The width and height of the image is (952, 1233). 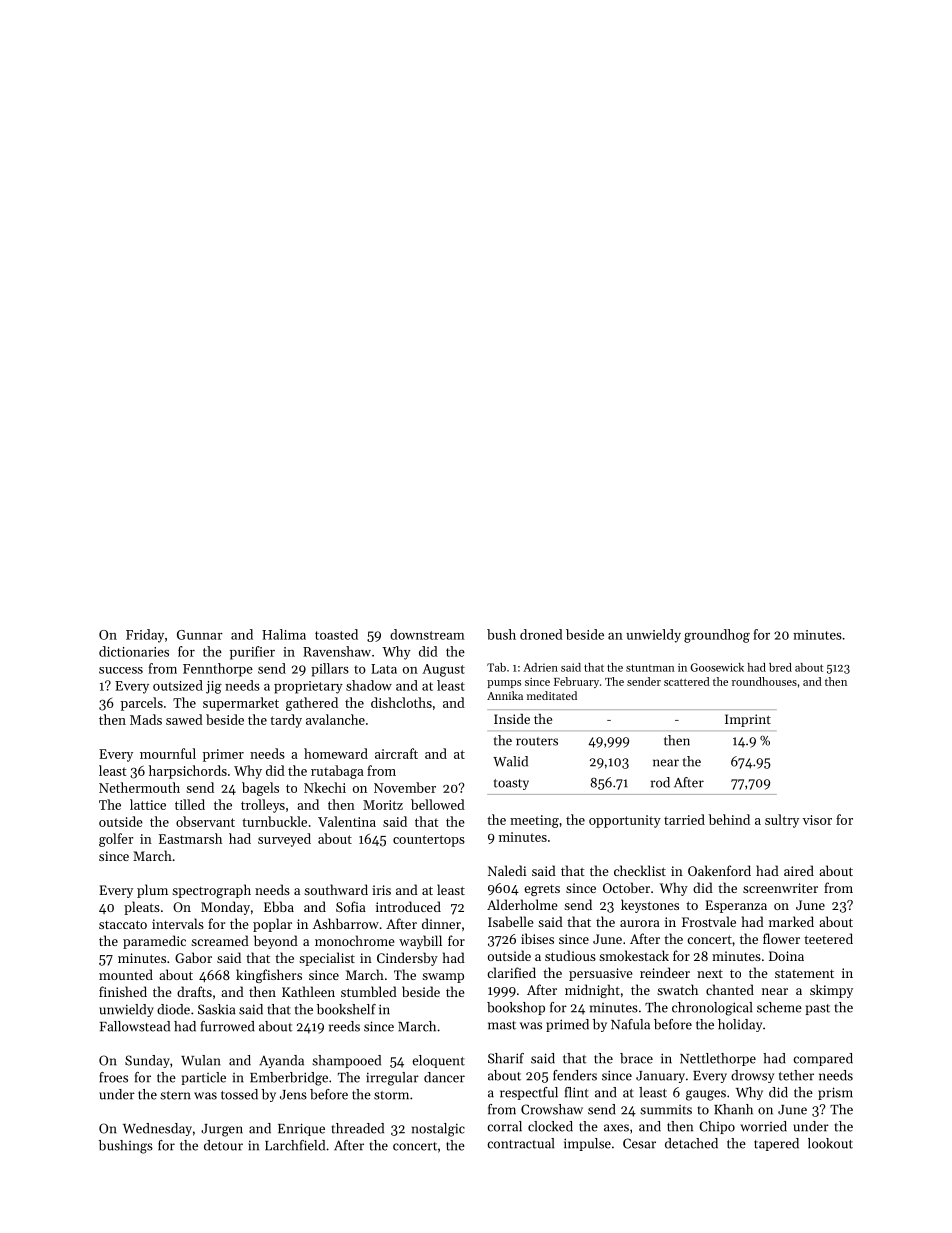 What do you see at coordinates (502, 1025) in the image?
I see `mast` at bounding box center [502, 1025].
